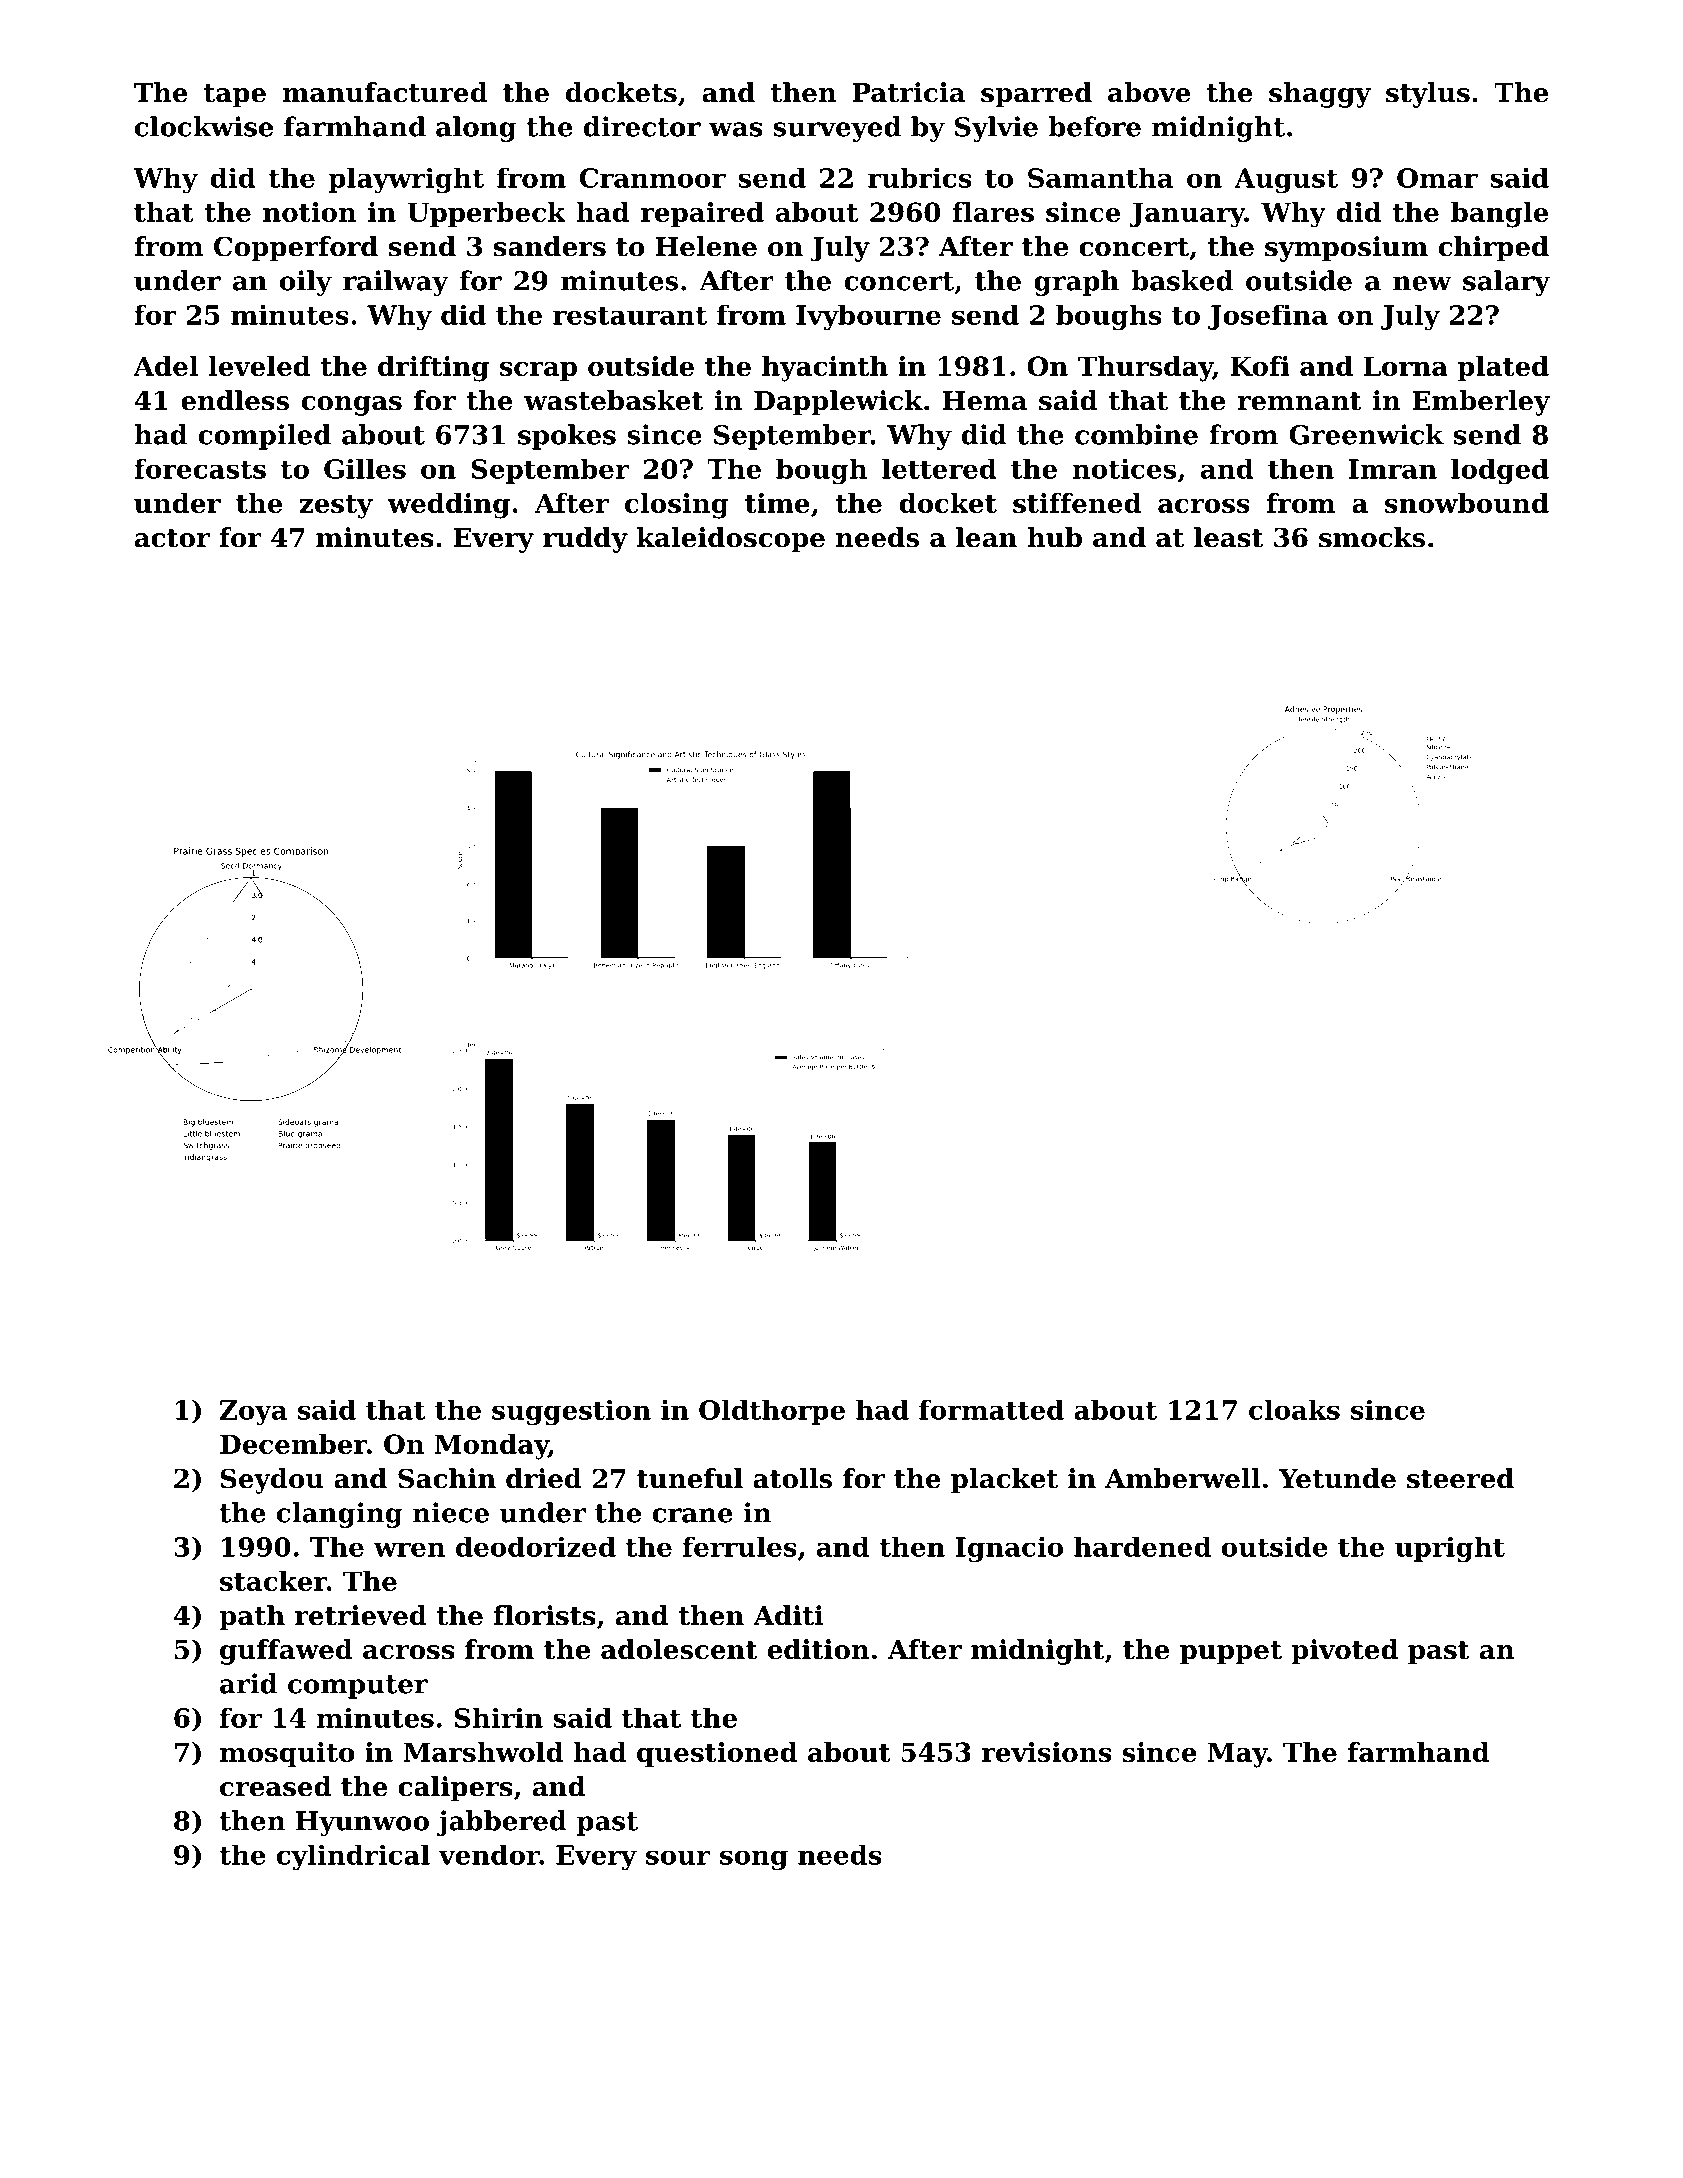  What do you see at coordinates (1494, 249) in the document?
I see `chirped` at bounding box center [1494, 249].
